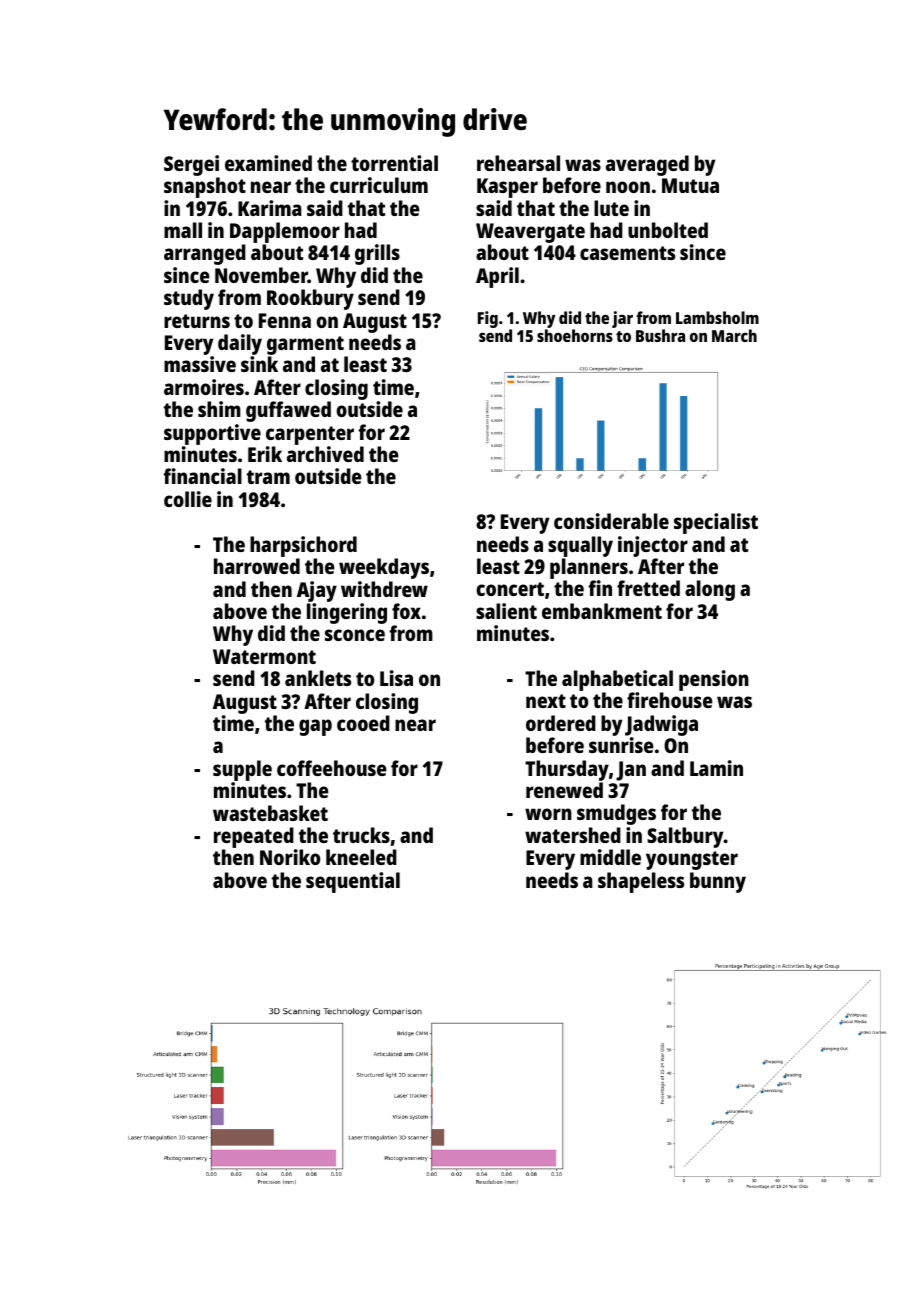  Describe the element at coordinates (264, 656) in the page. I see `Watermont` at that location.
